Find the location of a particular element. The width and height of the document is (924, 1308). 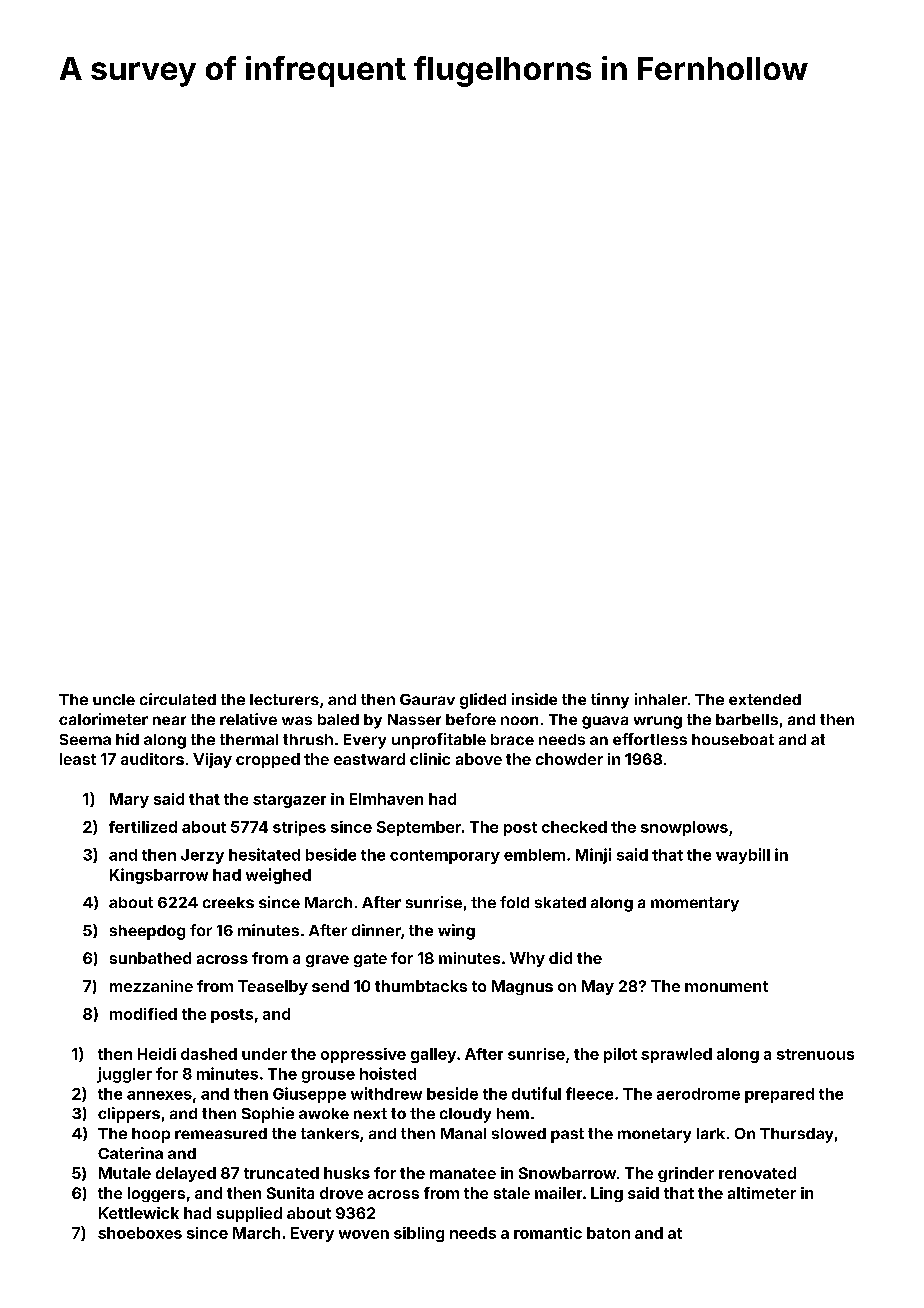

remeasured is located at coordinates (221, 1133).
